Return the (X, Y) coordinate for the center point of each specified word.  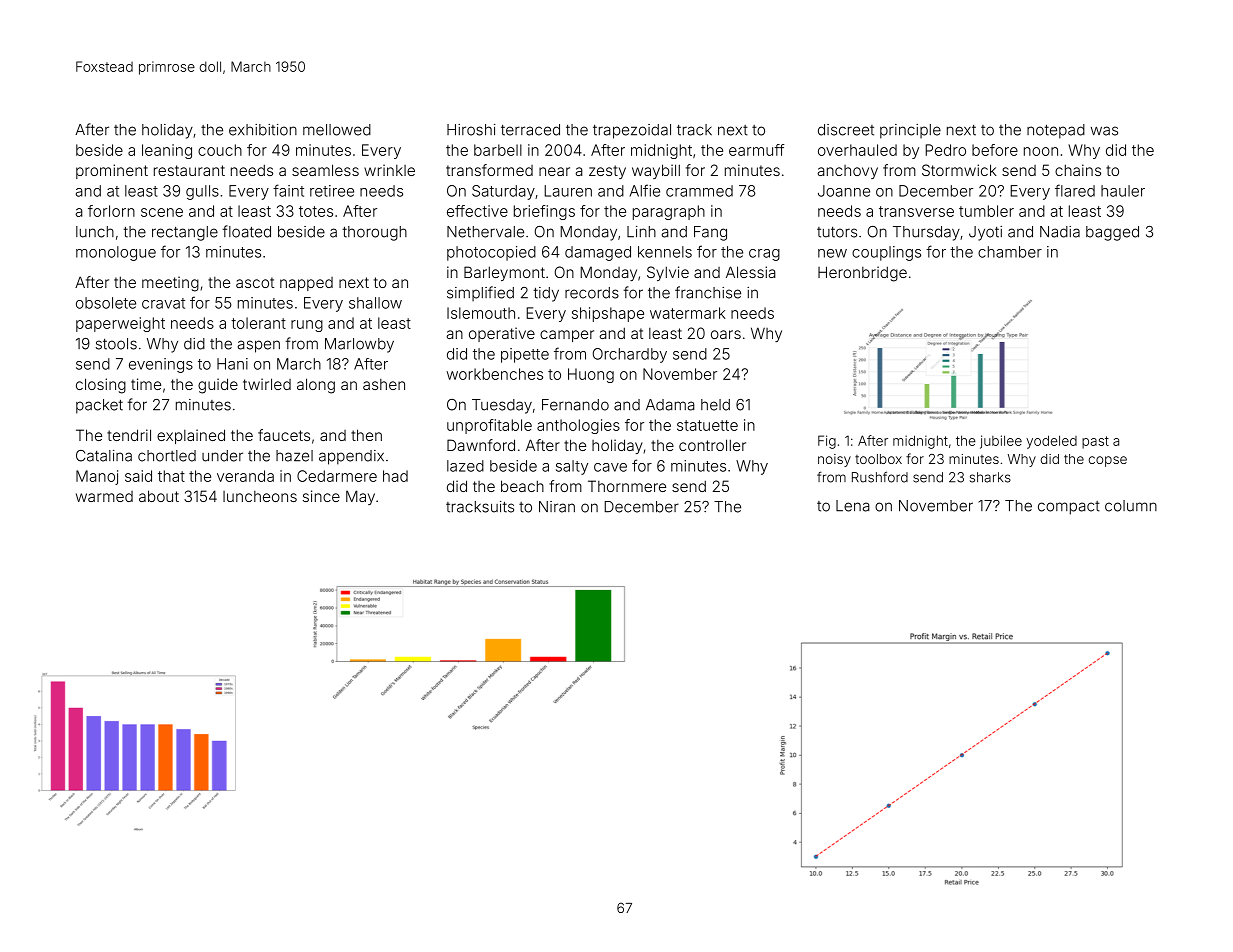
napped (306, 284)
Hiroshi (471, 130)
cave (610, 467)
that (171, 476)
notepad (1056, 131)
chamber (1010, 252)
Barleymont (504, 273)
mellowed (337, 130)
